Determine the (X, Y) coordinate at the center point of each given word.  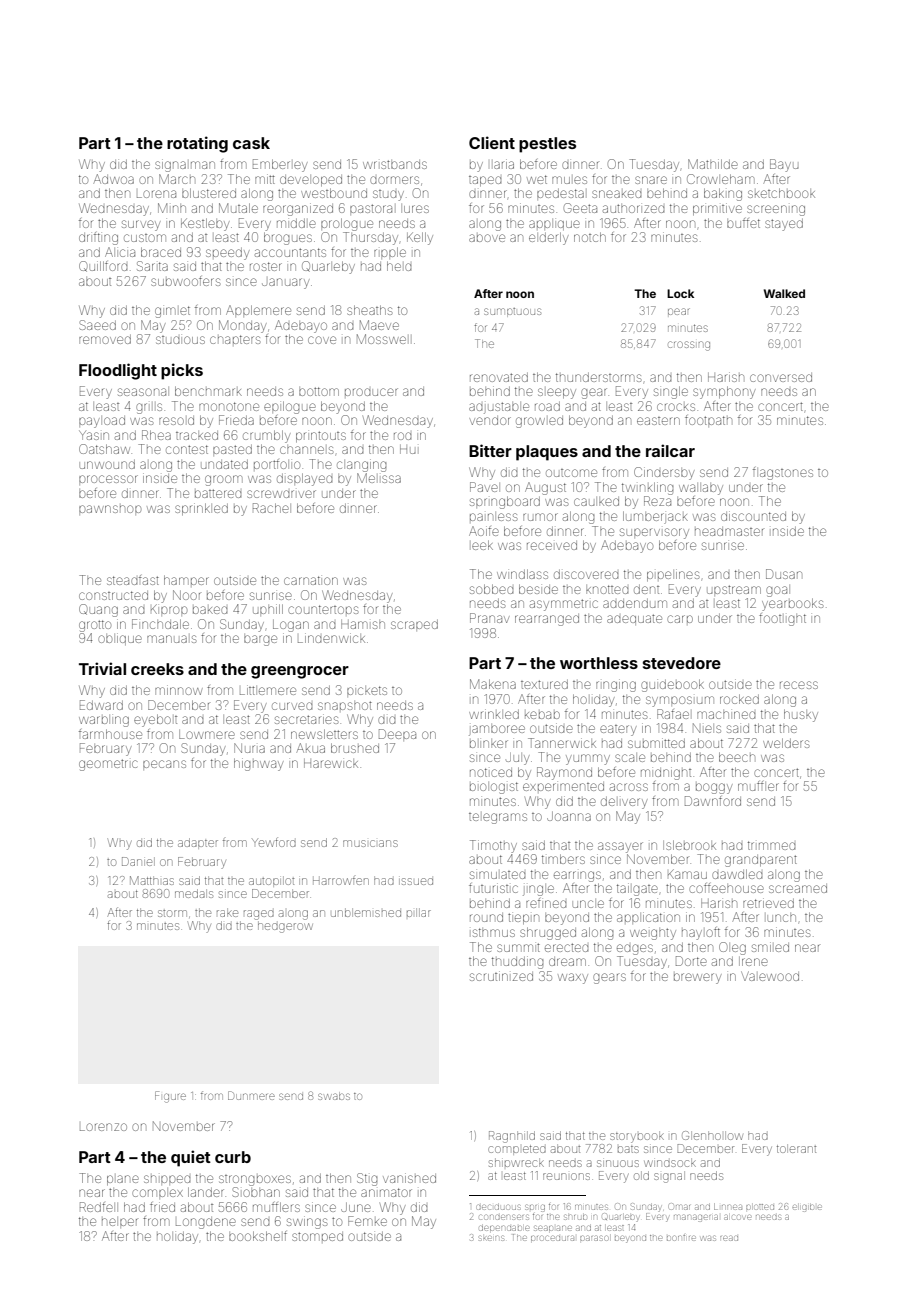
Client (492, 142)
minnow (179, 690)
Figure (170, 1097)
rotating (197, 144)
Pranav (489, 618)
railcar (670, 450)
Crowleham (720, 179)
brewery (697, 978)
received (552, 545)
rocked (739, 699)
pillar (419, 912)
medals (194, 893)
